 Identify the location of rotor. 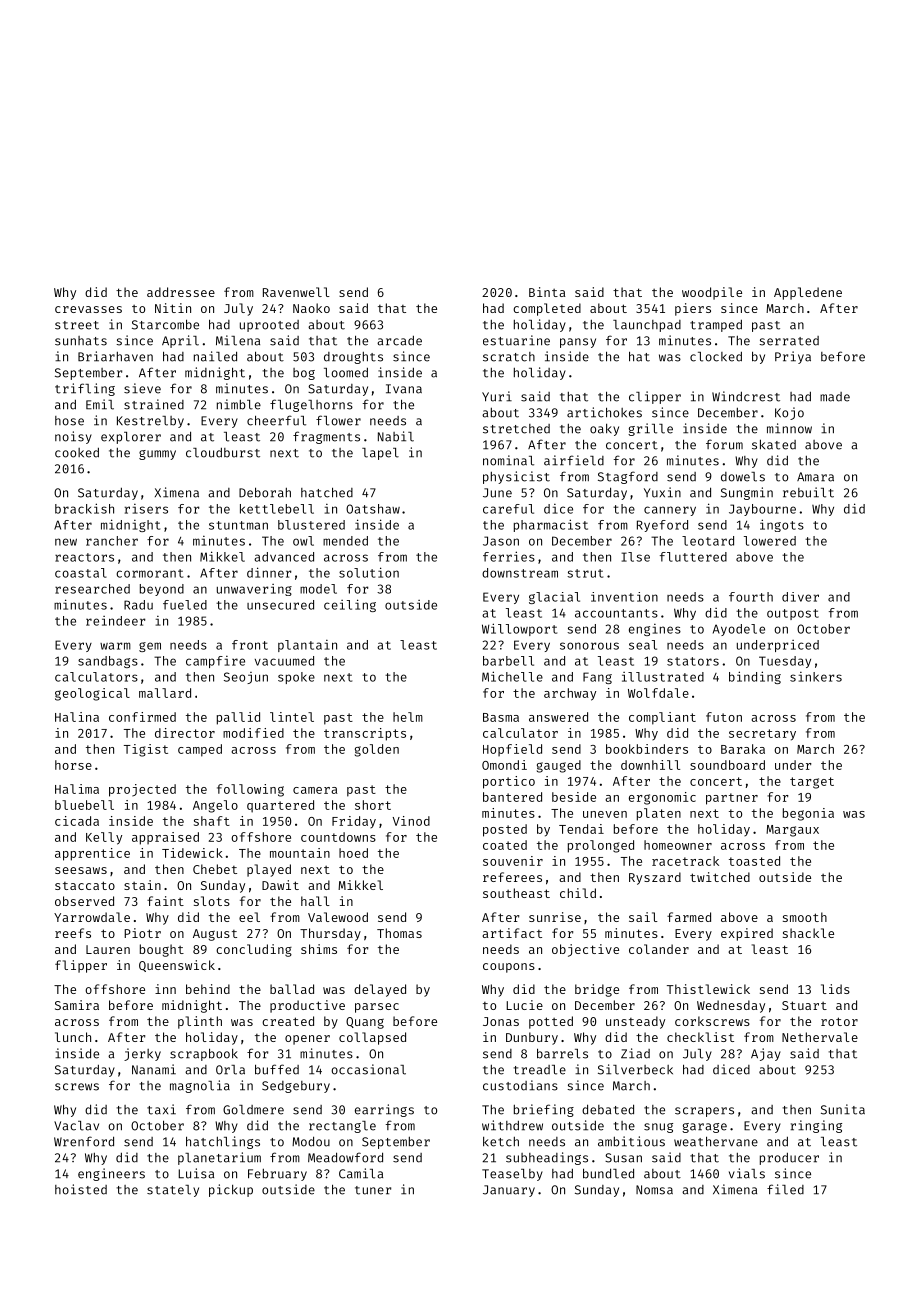
(839, 1021).
